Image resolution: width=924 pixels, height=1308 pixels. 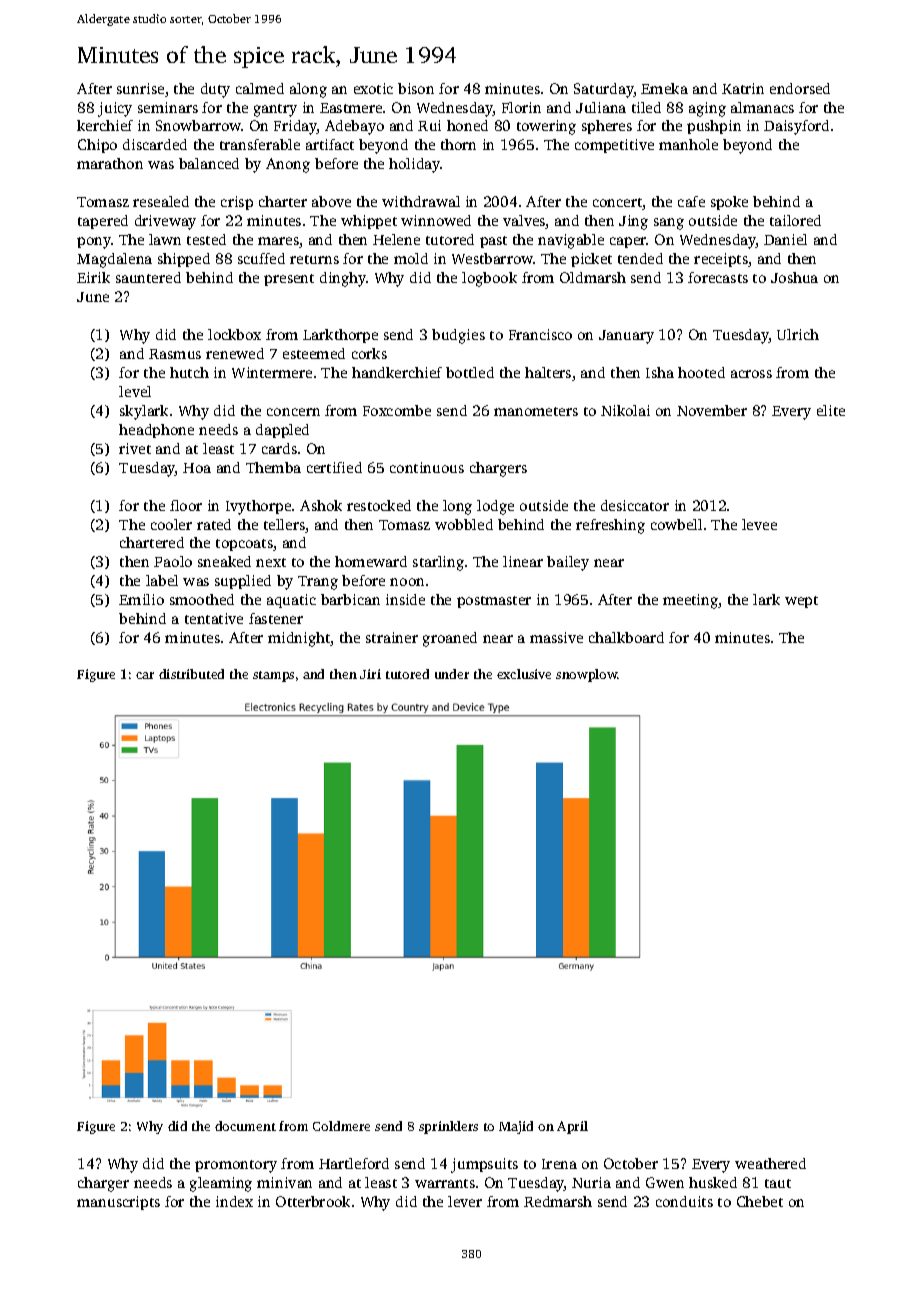 What do you see at coordinates (801, 602) in the screenshot?
I see `wept` at bounding box center [801, 602].
